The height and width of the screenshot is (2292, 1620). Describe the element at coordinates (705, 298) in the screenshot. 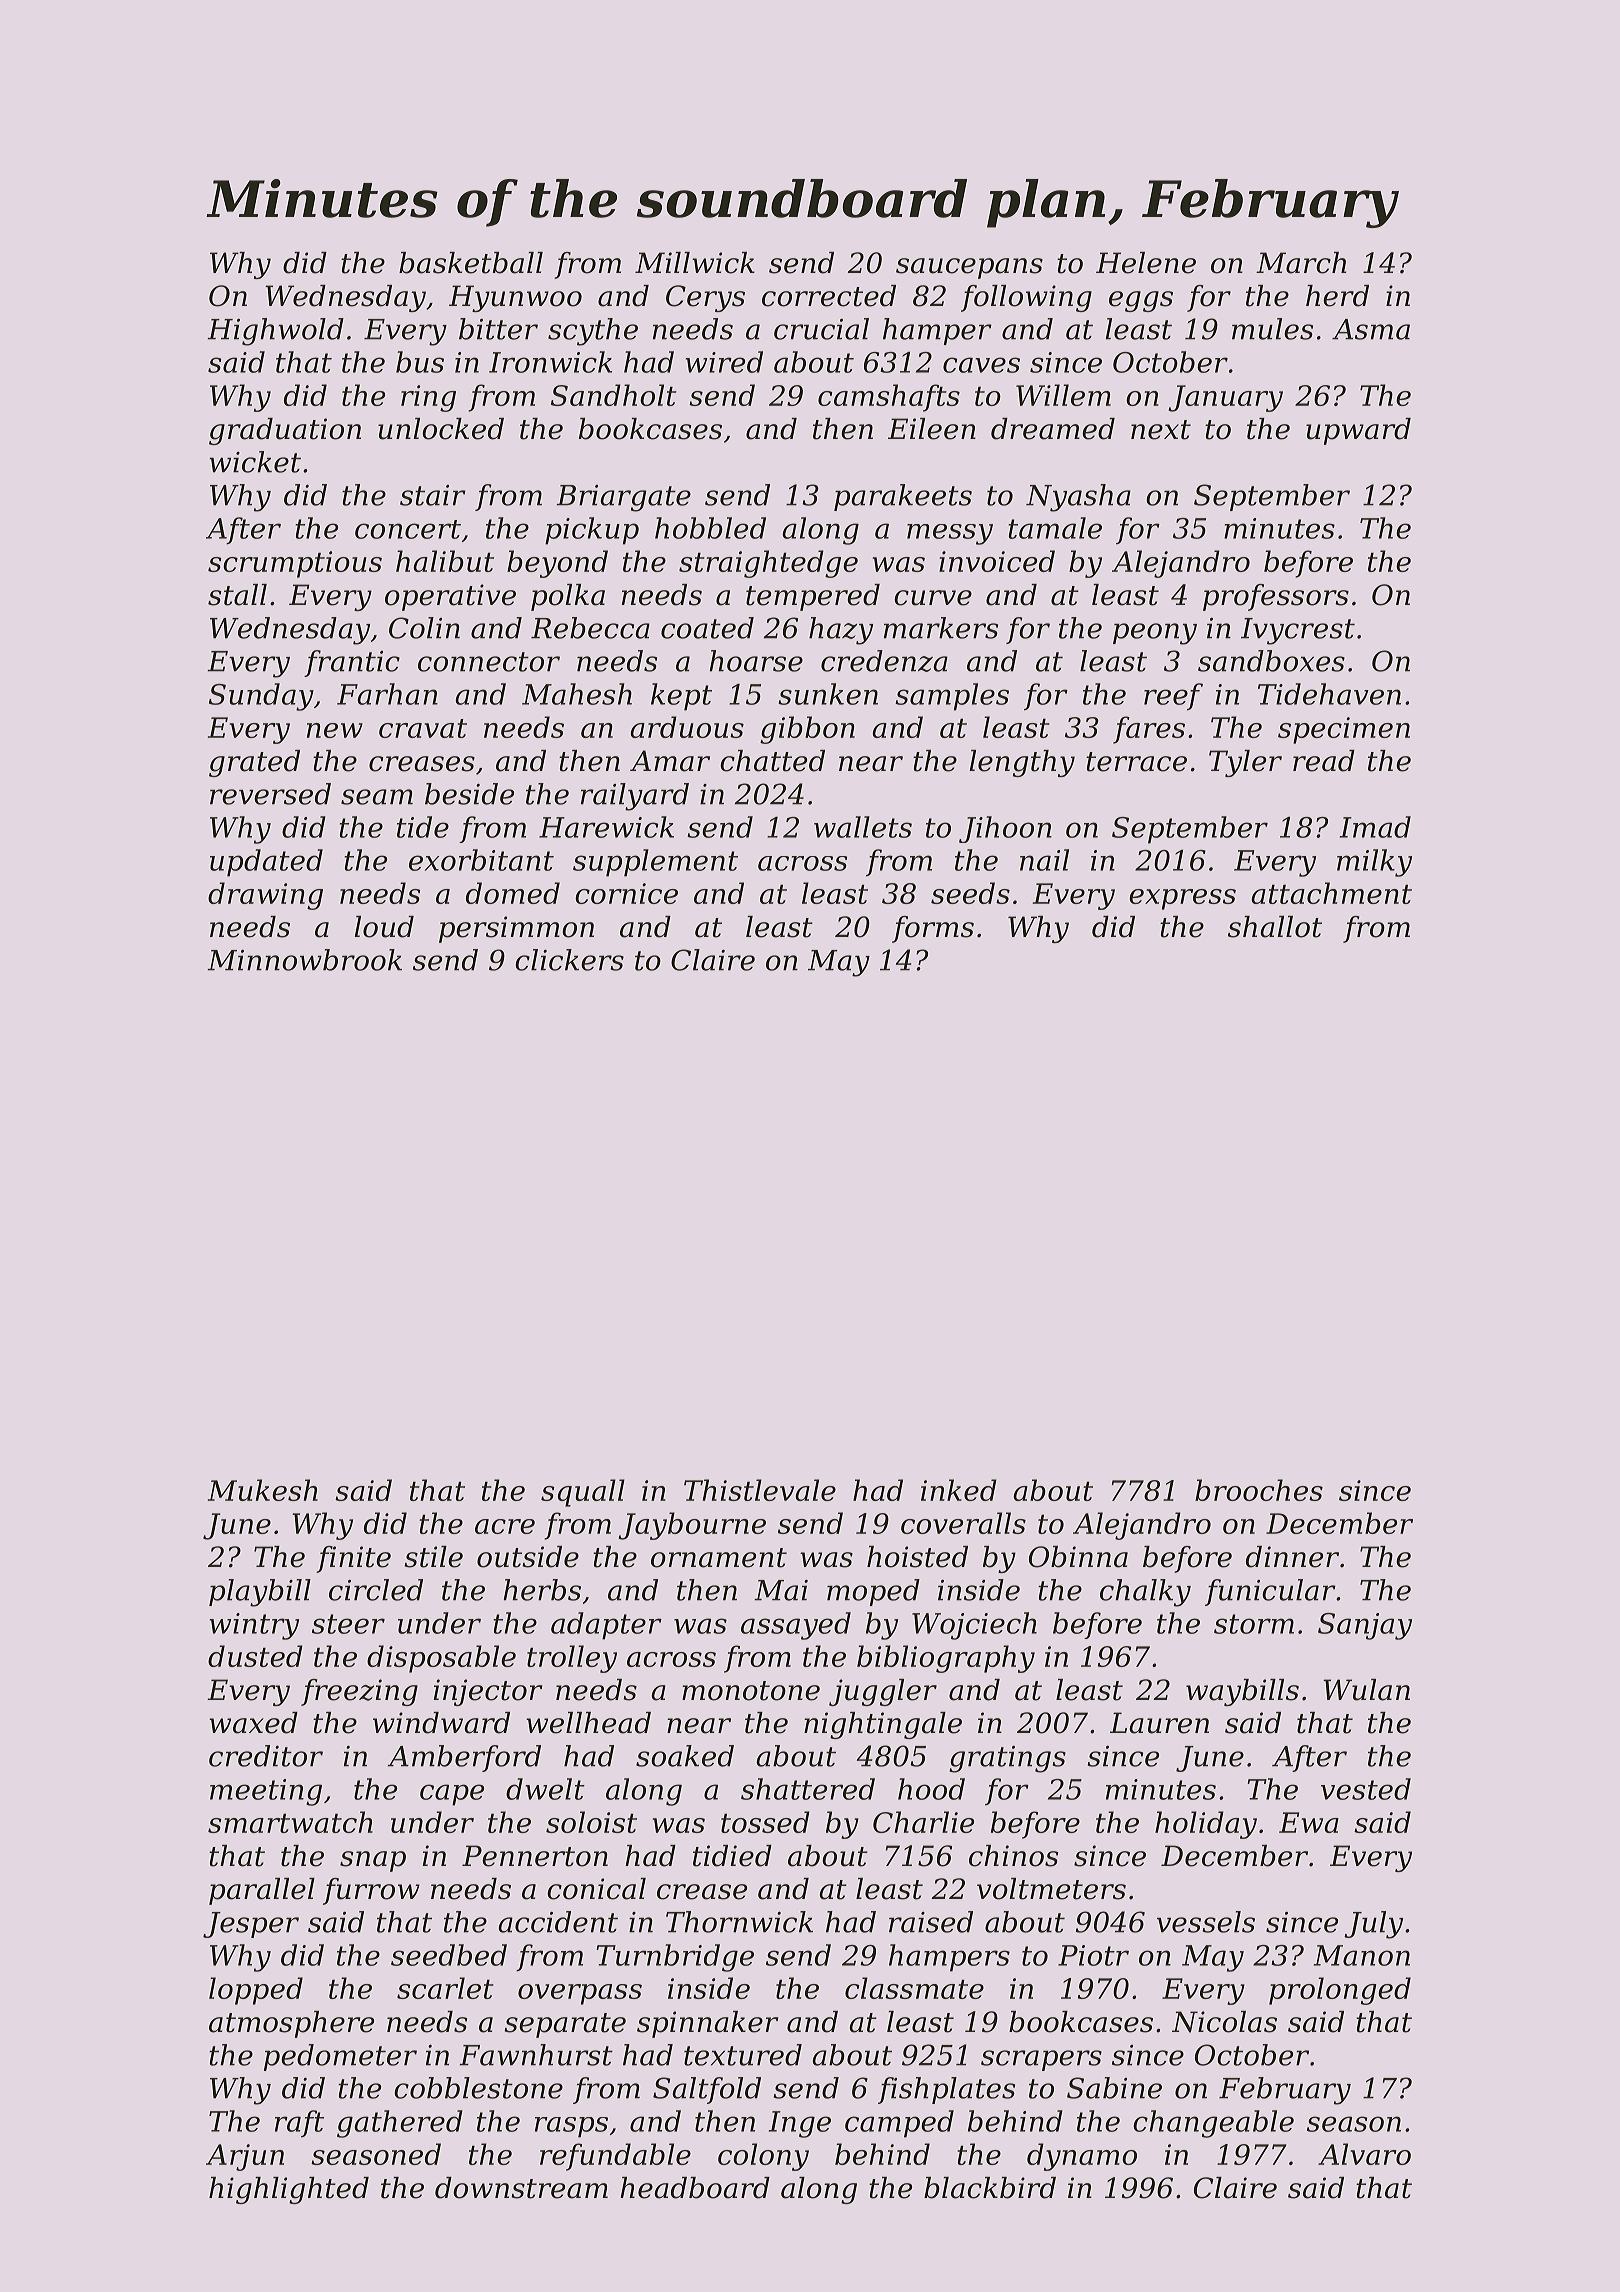

I see `Cerys` at that location.
